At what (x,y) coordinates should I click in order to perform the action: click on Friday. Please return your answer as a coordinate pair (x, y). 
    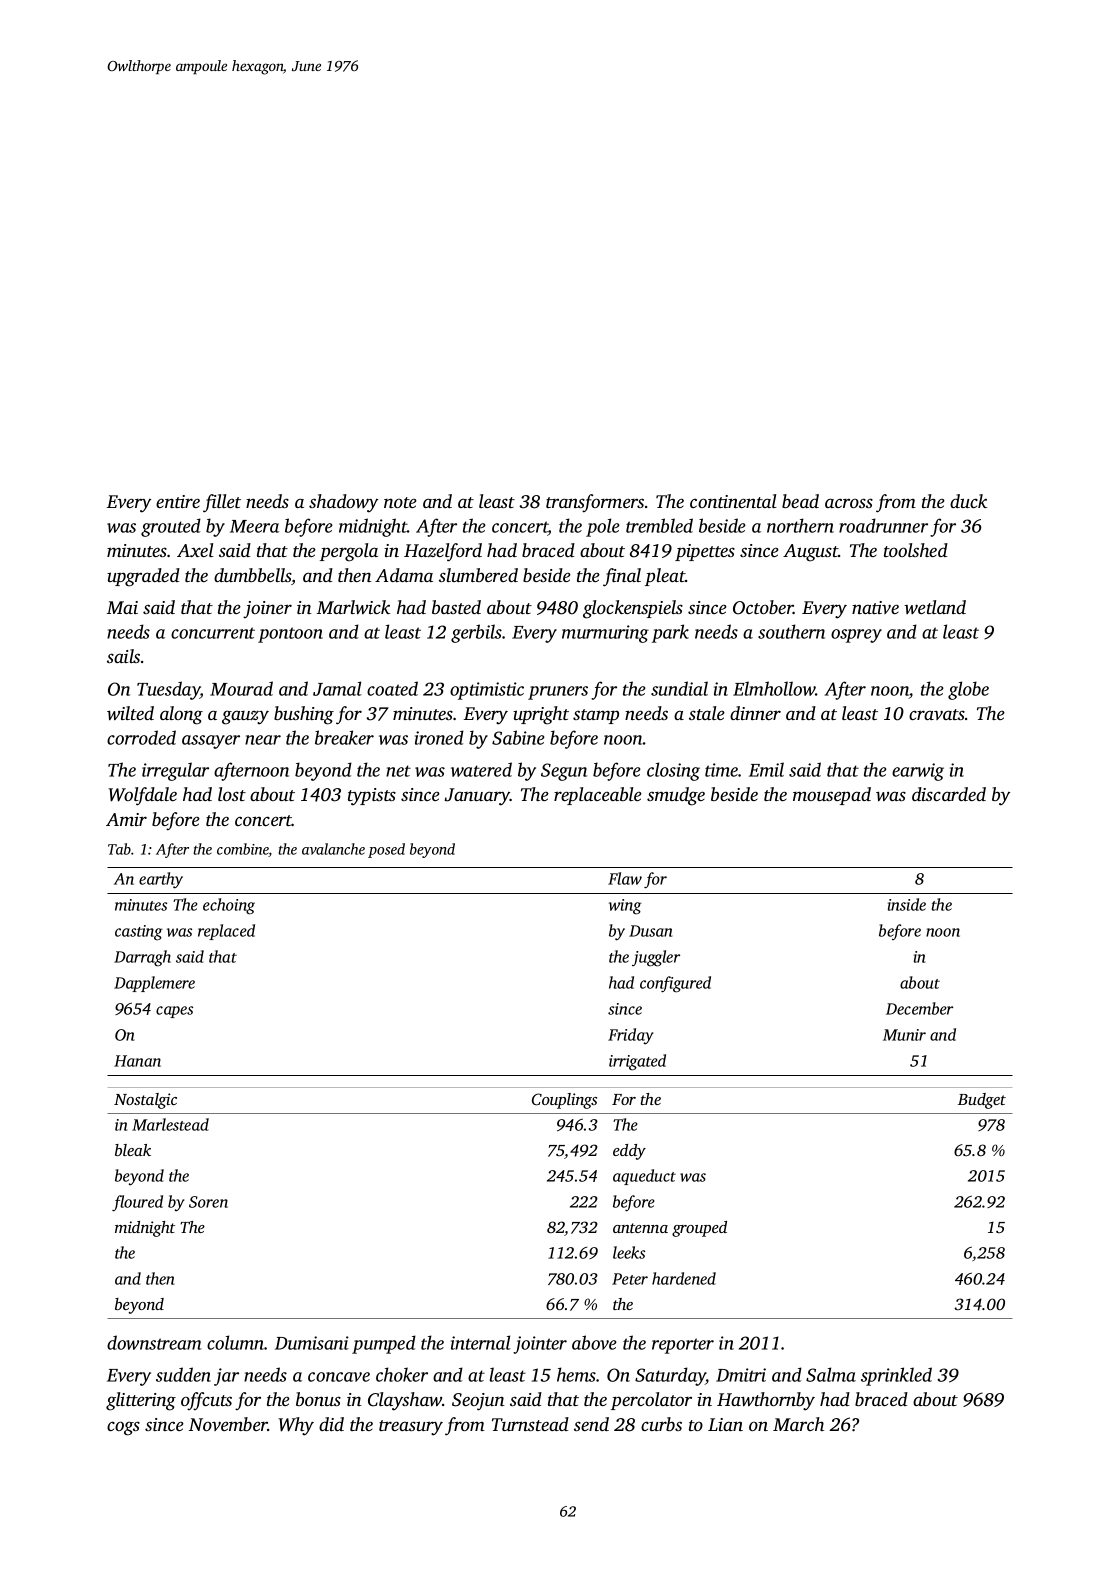
    Looking at the image, I should click on (630, 1036).
